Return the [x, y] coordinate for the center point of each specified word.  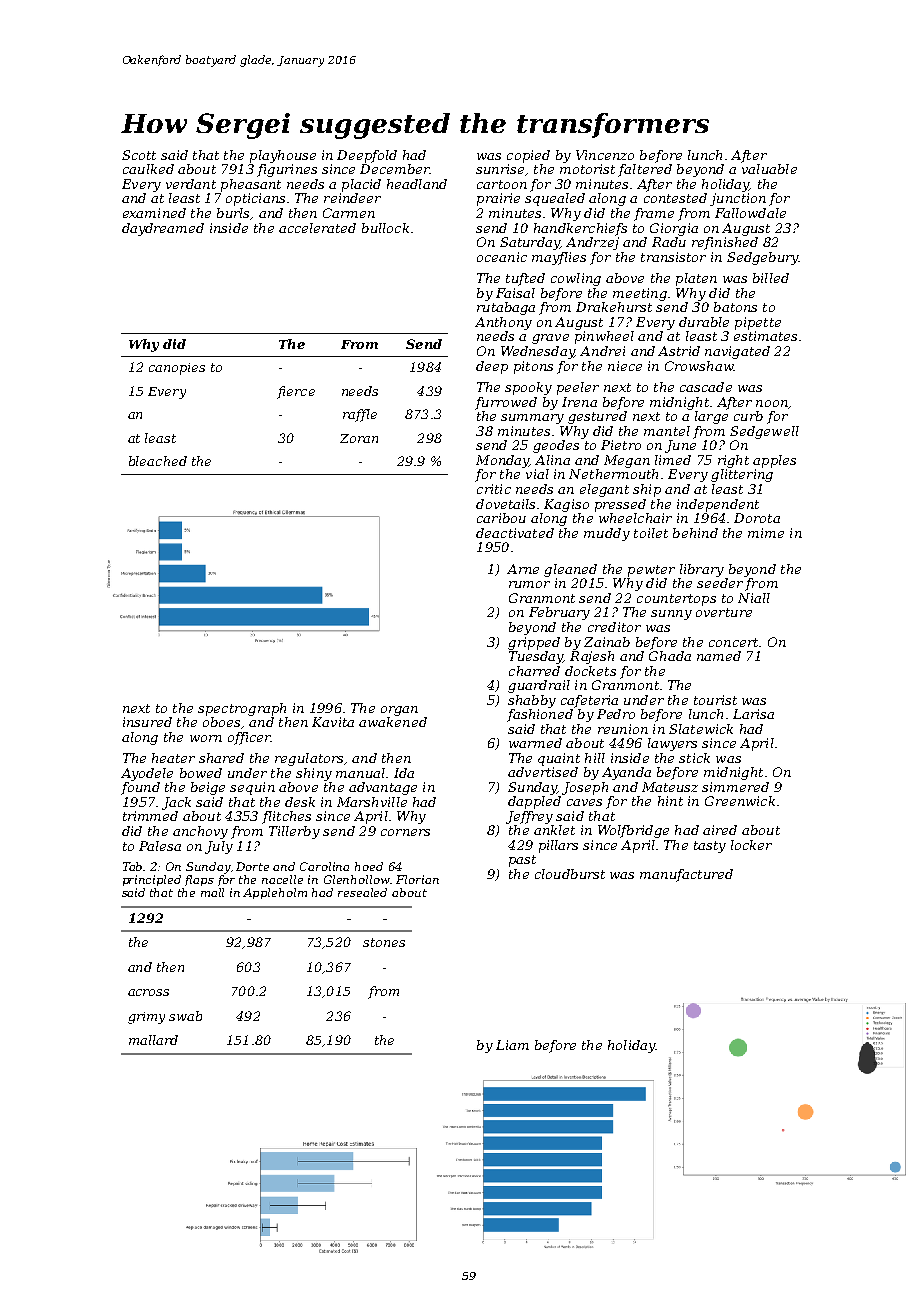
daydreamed [163, 229]
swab [185, 1016]
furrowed [506, 403]
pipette [758, 323]
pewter [651, 571]
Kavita [333, 722]
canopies [177, 369]
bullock [385, 228]
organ [399, 711]
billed [771, 278]
